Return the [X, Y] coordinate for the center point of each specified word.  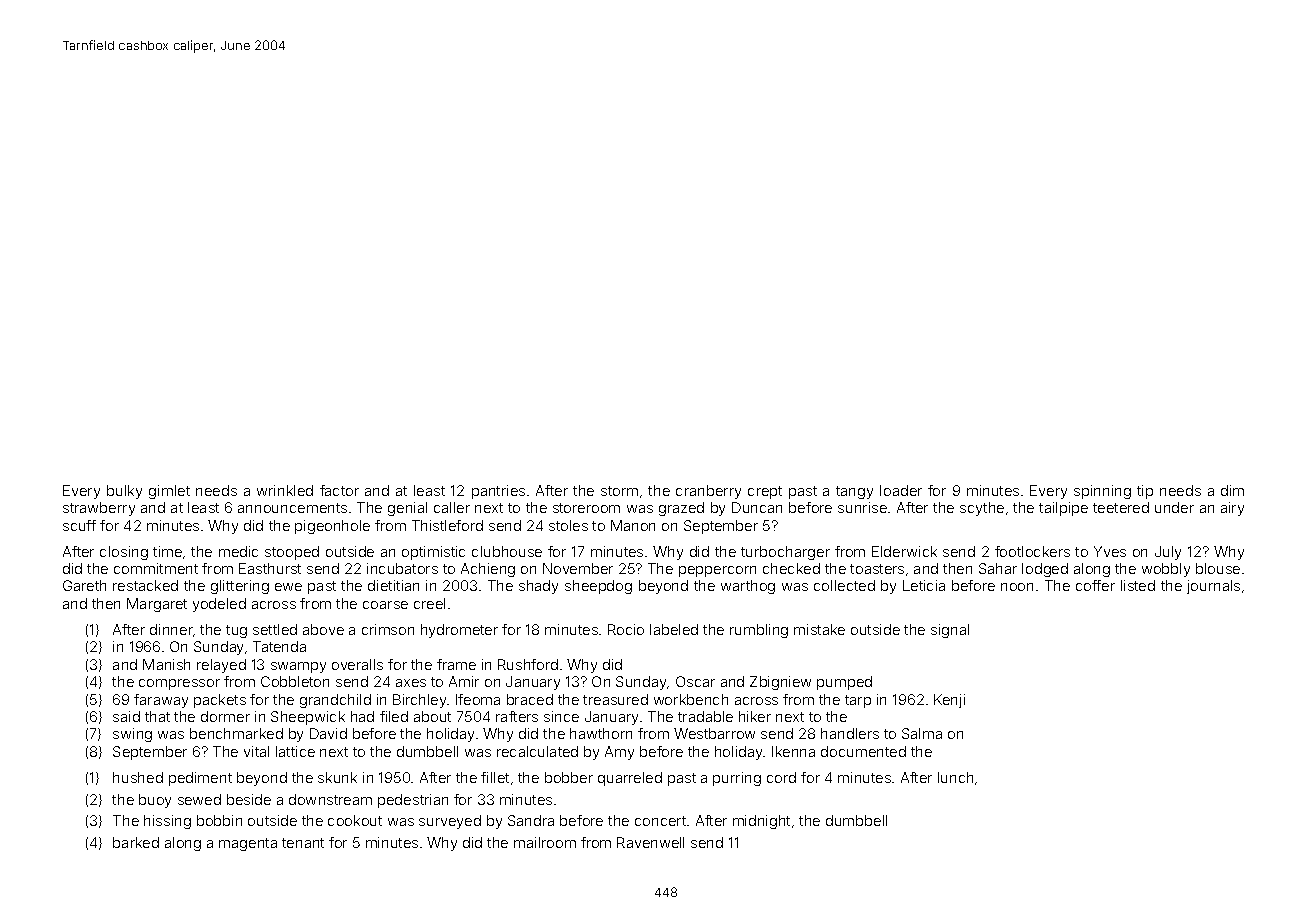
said [126, 716]
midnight [761, 822]
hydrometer [459, 631]
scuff [79, 525]
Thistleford [447, 525]
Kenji [949, 701]
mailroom [545, 842]
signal [950, 631]
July [1168, 553]
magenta [248, 844]
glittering [240, 587]
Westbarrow [714, 733]
